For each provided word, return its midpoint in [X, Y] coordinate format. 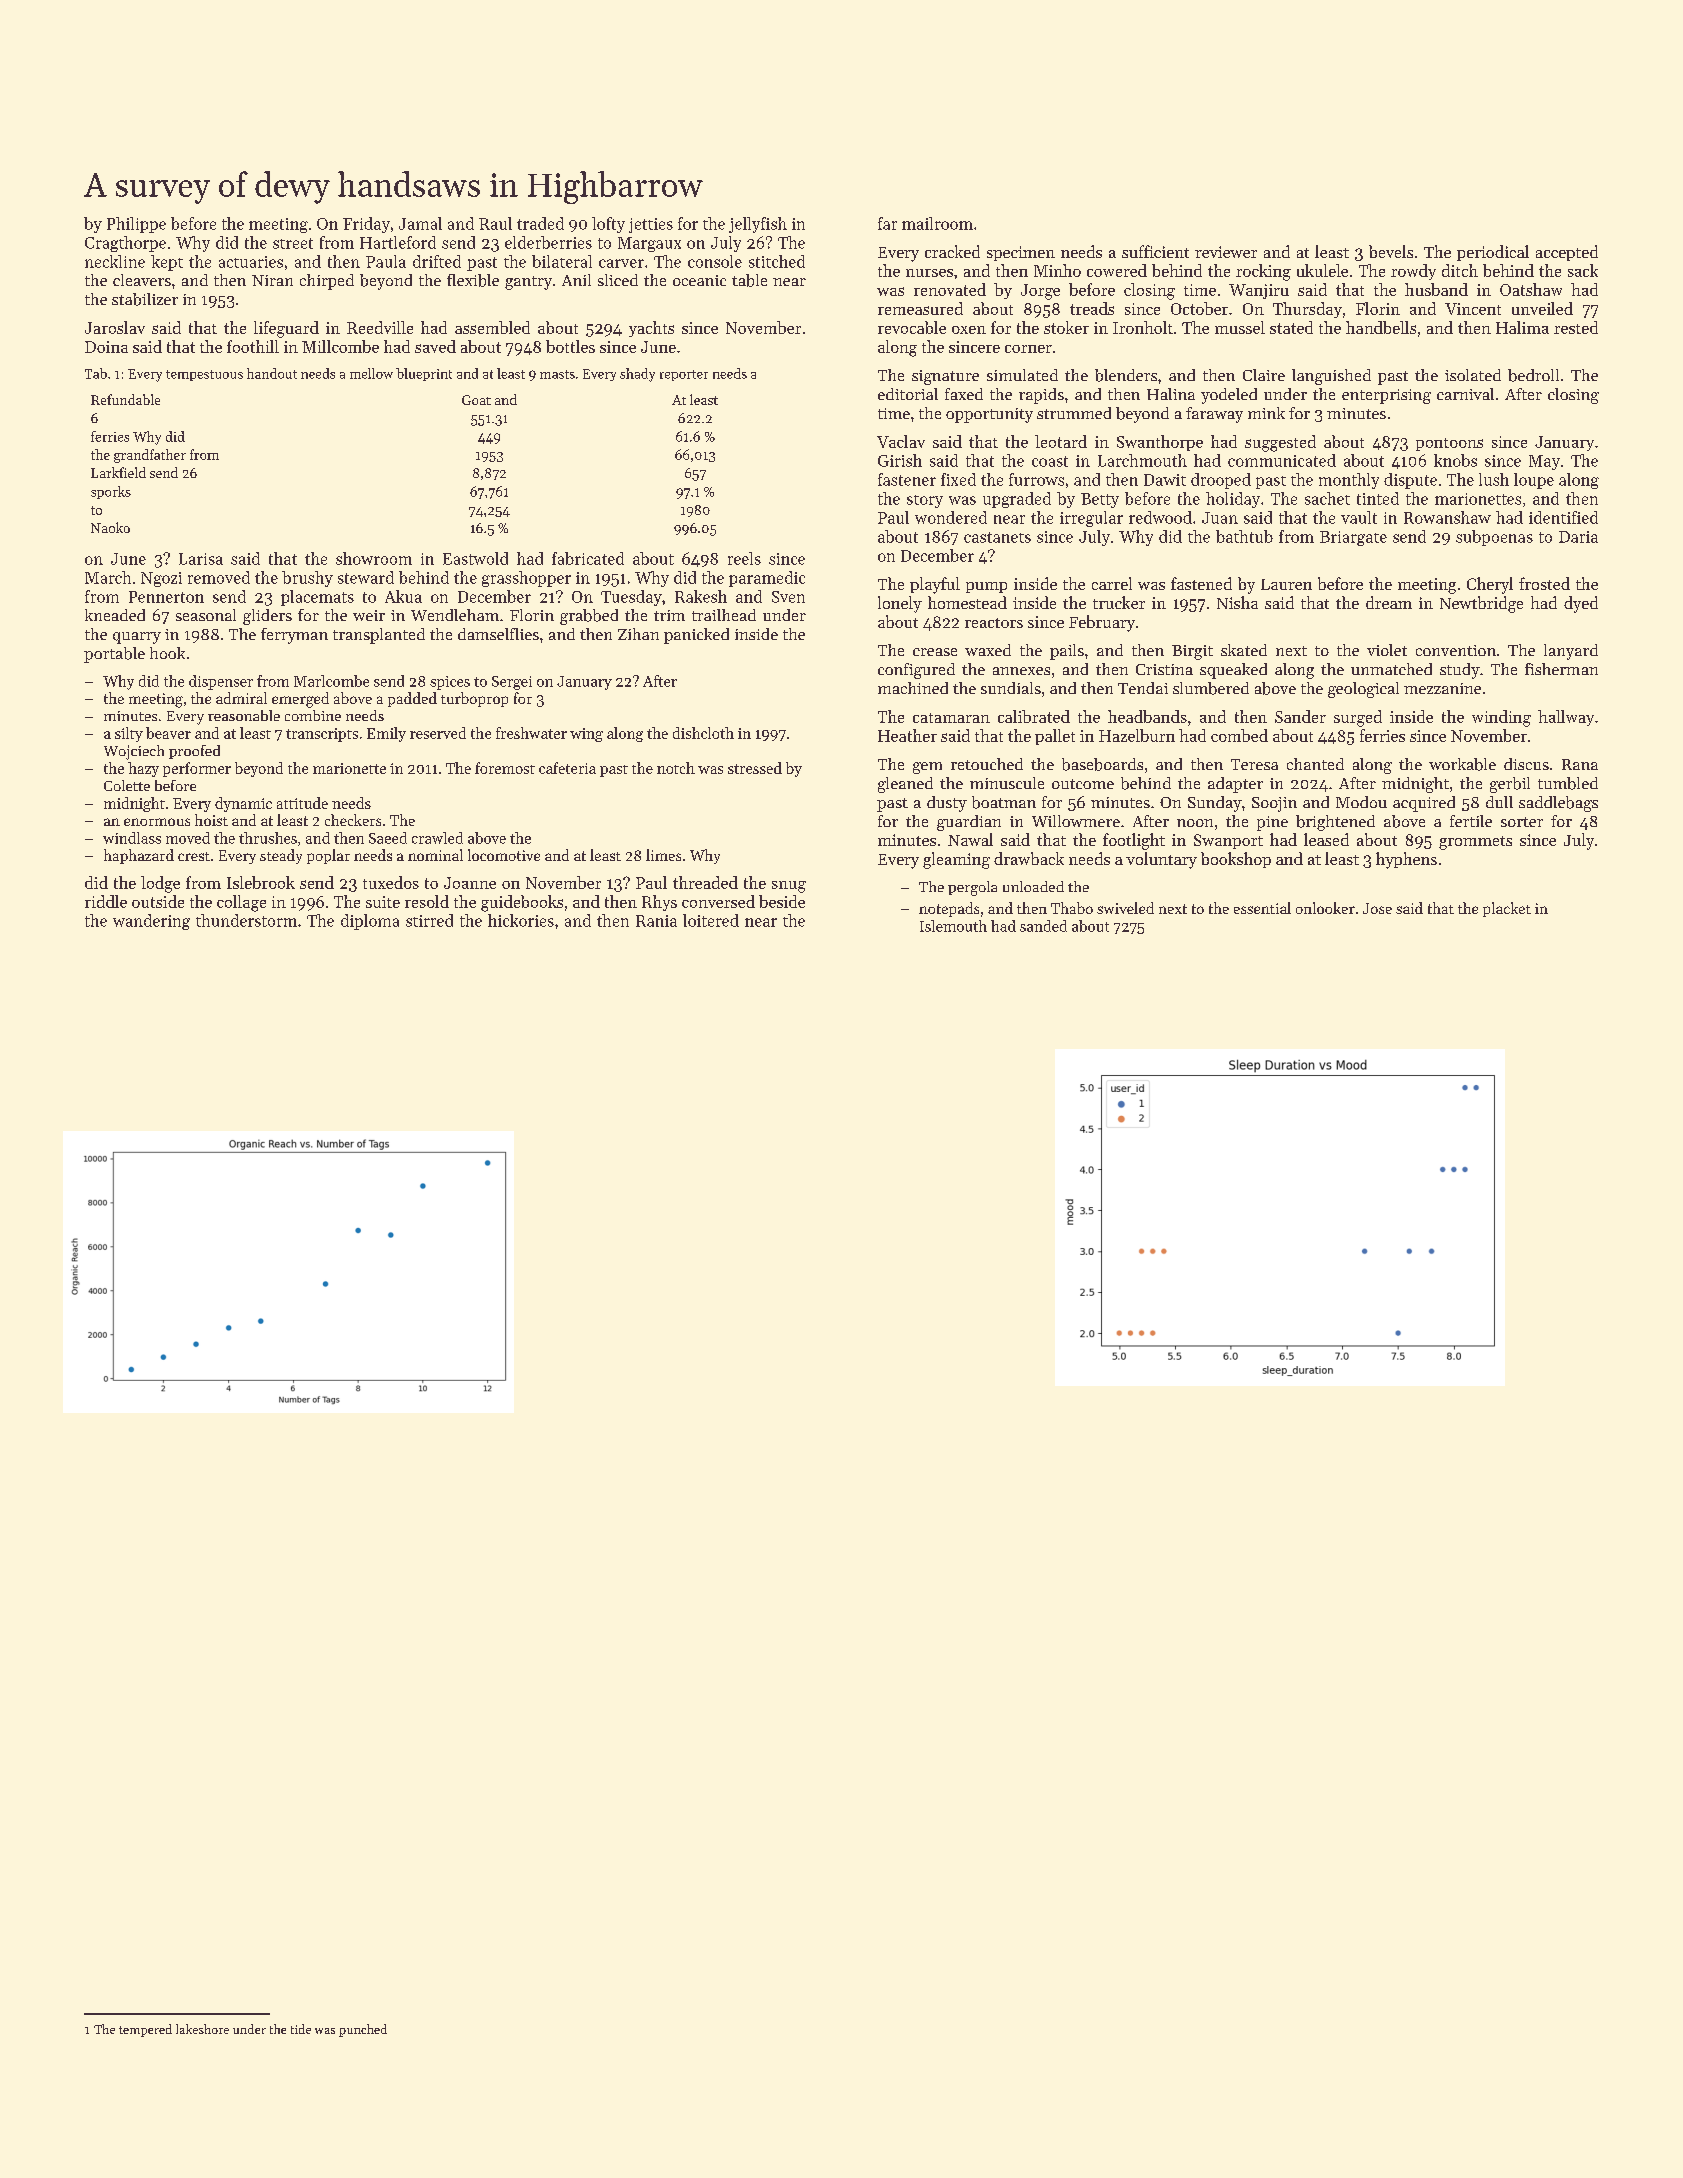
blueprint [424, 374]
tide [301, 2029]
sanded [1043, 926]
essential [1262, 908]
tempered [145, 2030]
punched [363, 2030]
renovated [950, 289]
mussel [1240, 327]
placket [1507, 909]
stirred [429, 920]
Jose [1377, 908]
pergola [972, 888]
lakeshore [202, 2029]
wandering [151, 922]
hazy [143, 769]
